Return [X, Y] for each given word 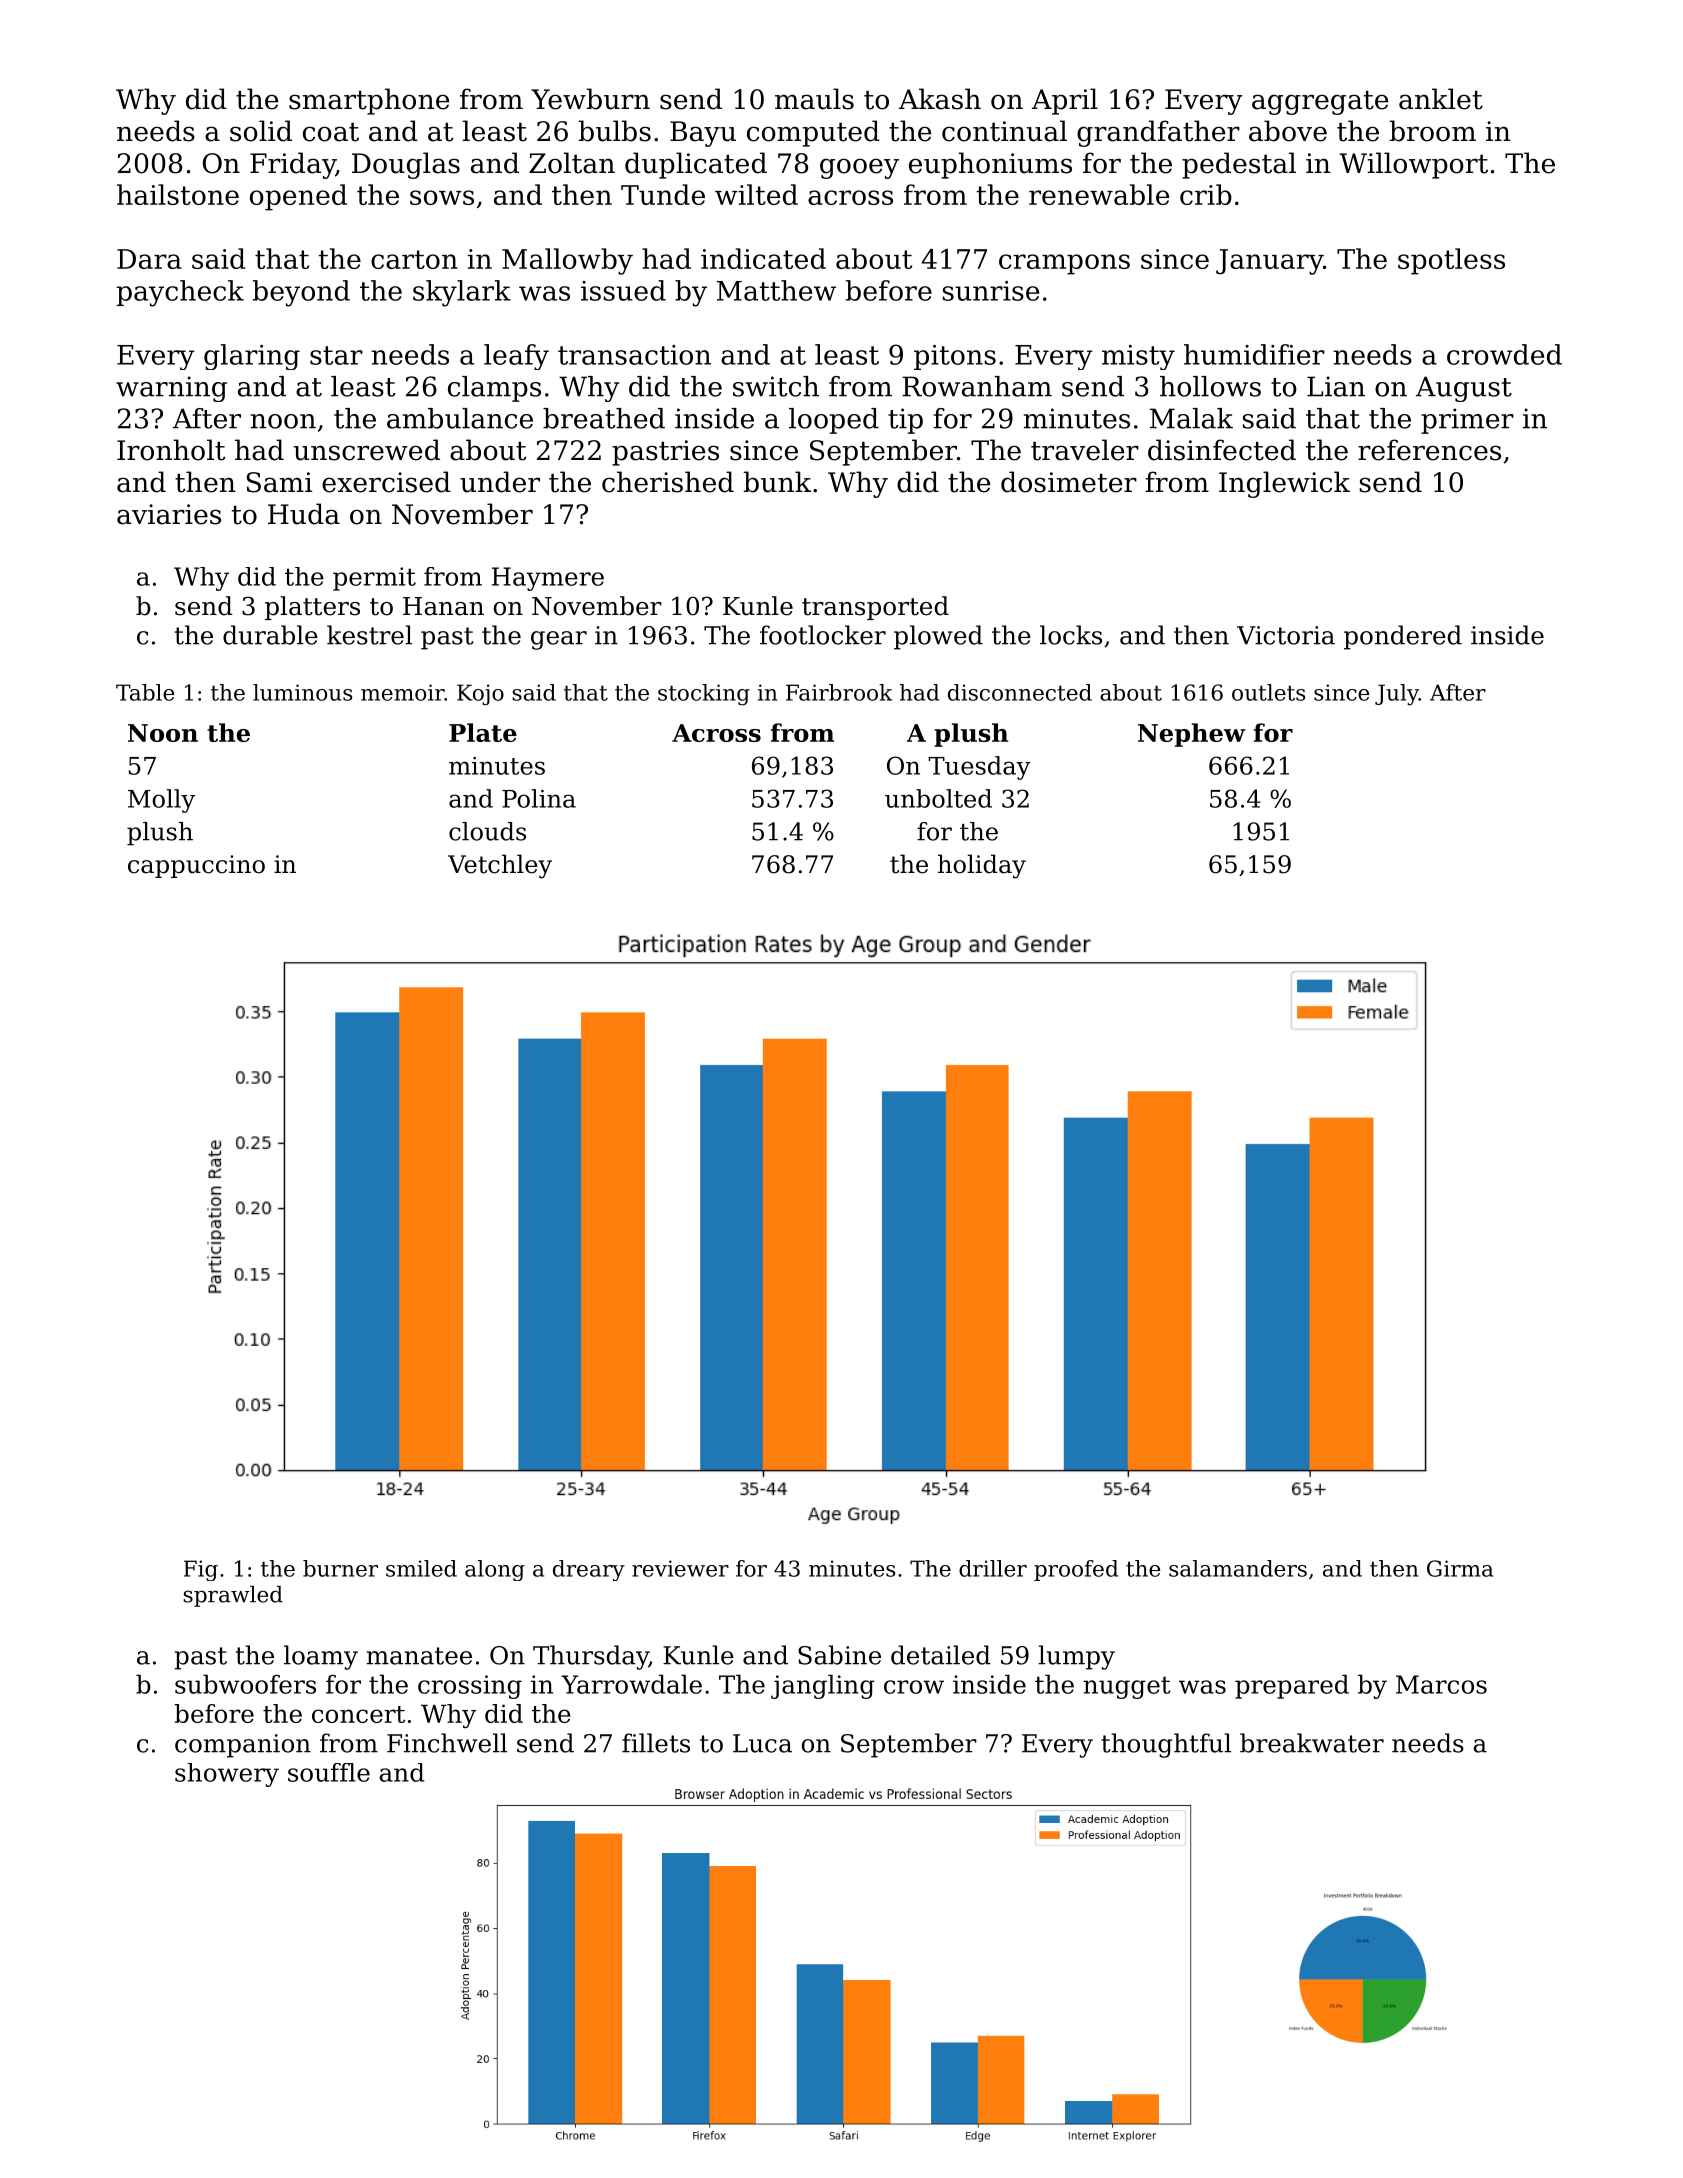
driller [993, 1568]
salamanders [1238, 1568]
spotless [1451, 261]
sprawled [233, 1596]
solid [261, 131]
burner [340, 1568]
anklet [1441, 99]
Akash [940, 99]
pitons [955, 357]
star [336, 355]
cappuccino [196, 866]
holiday [982, 866]
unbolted [938, 798]
